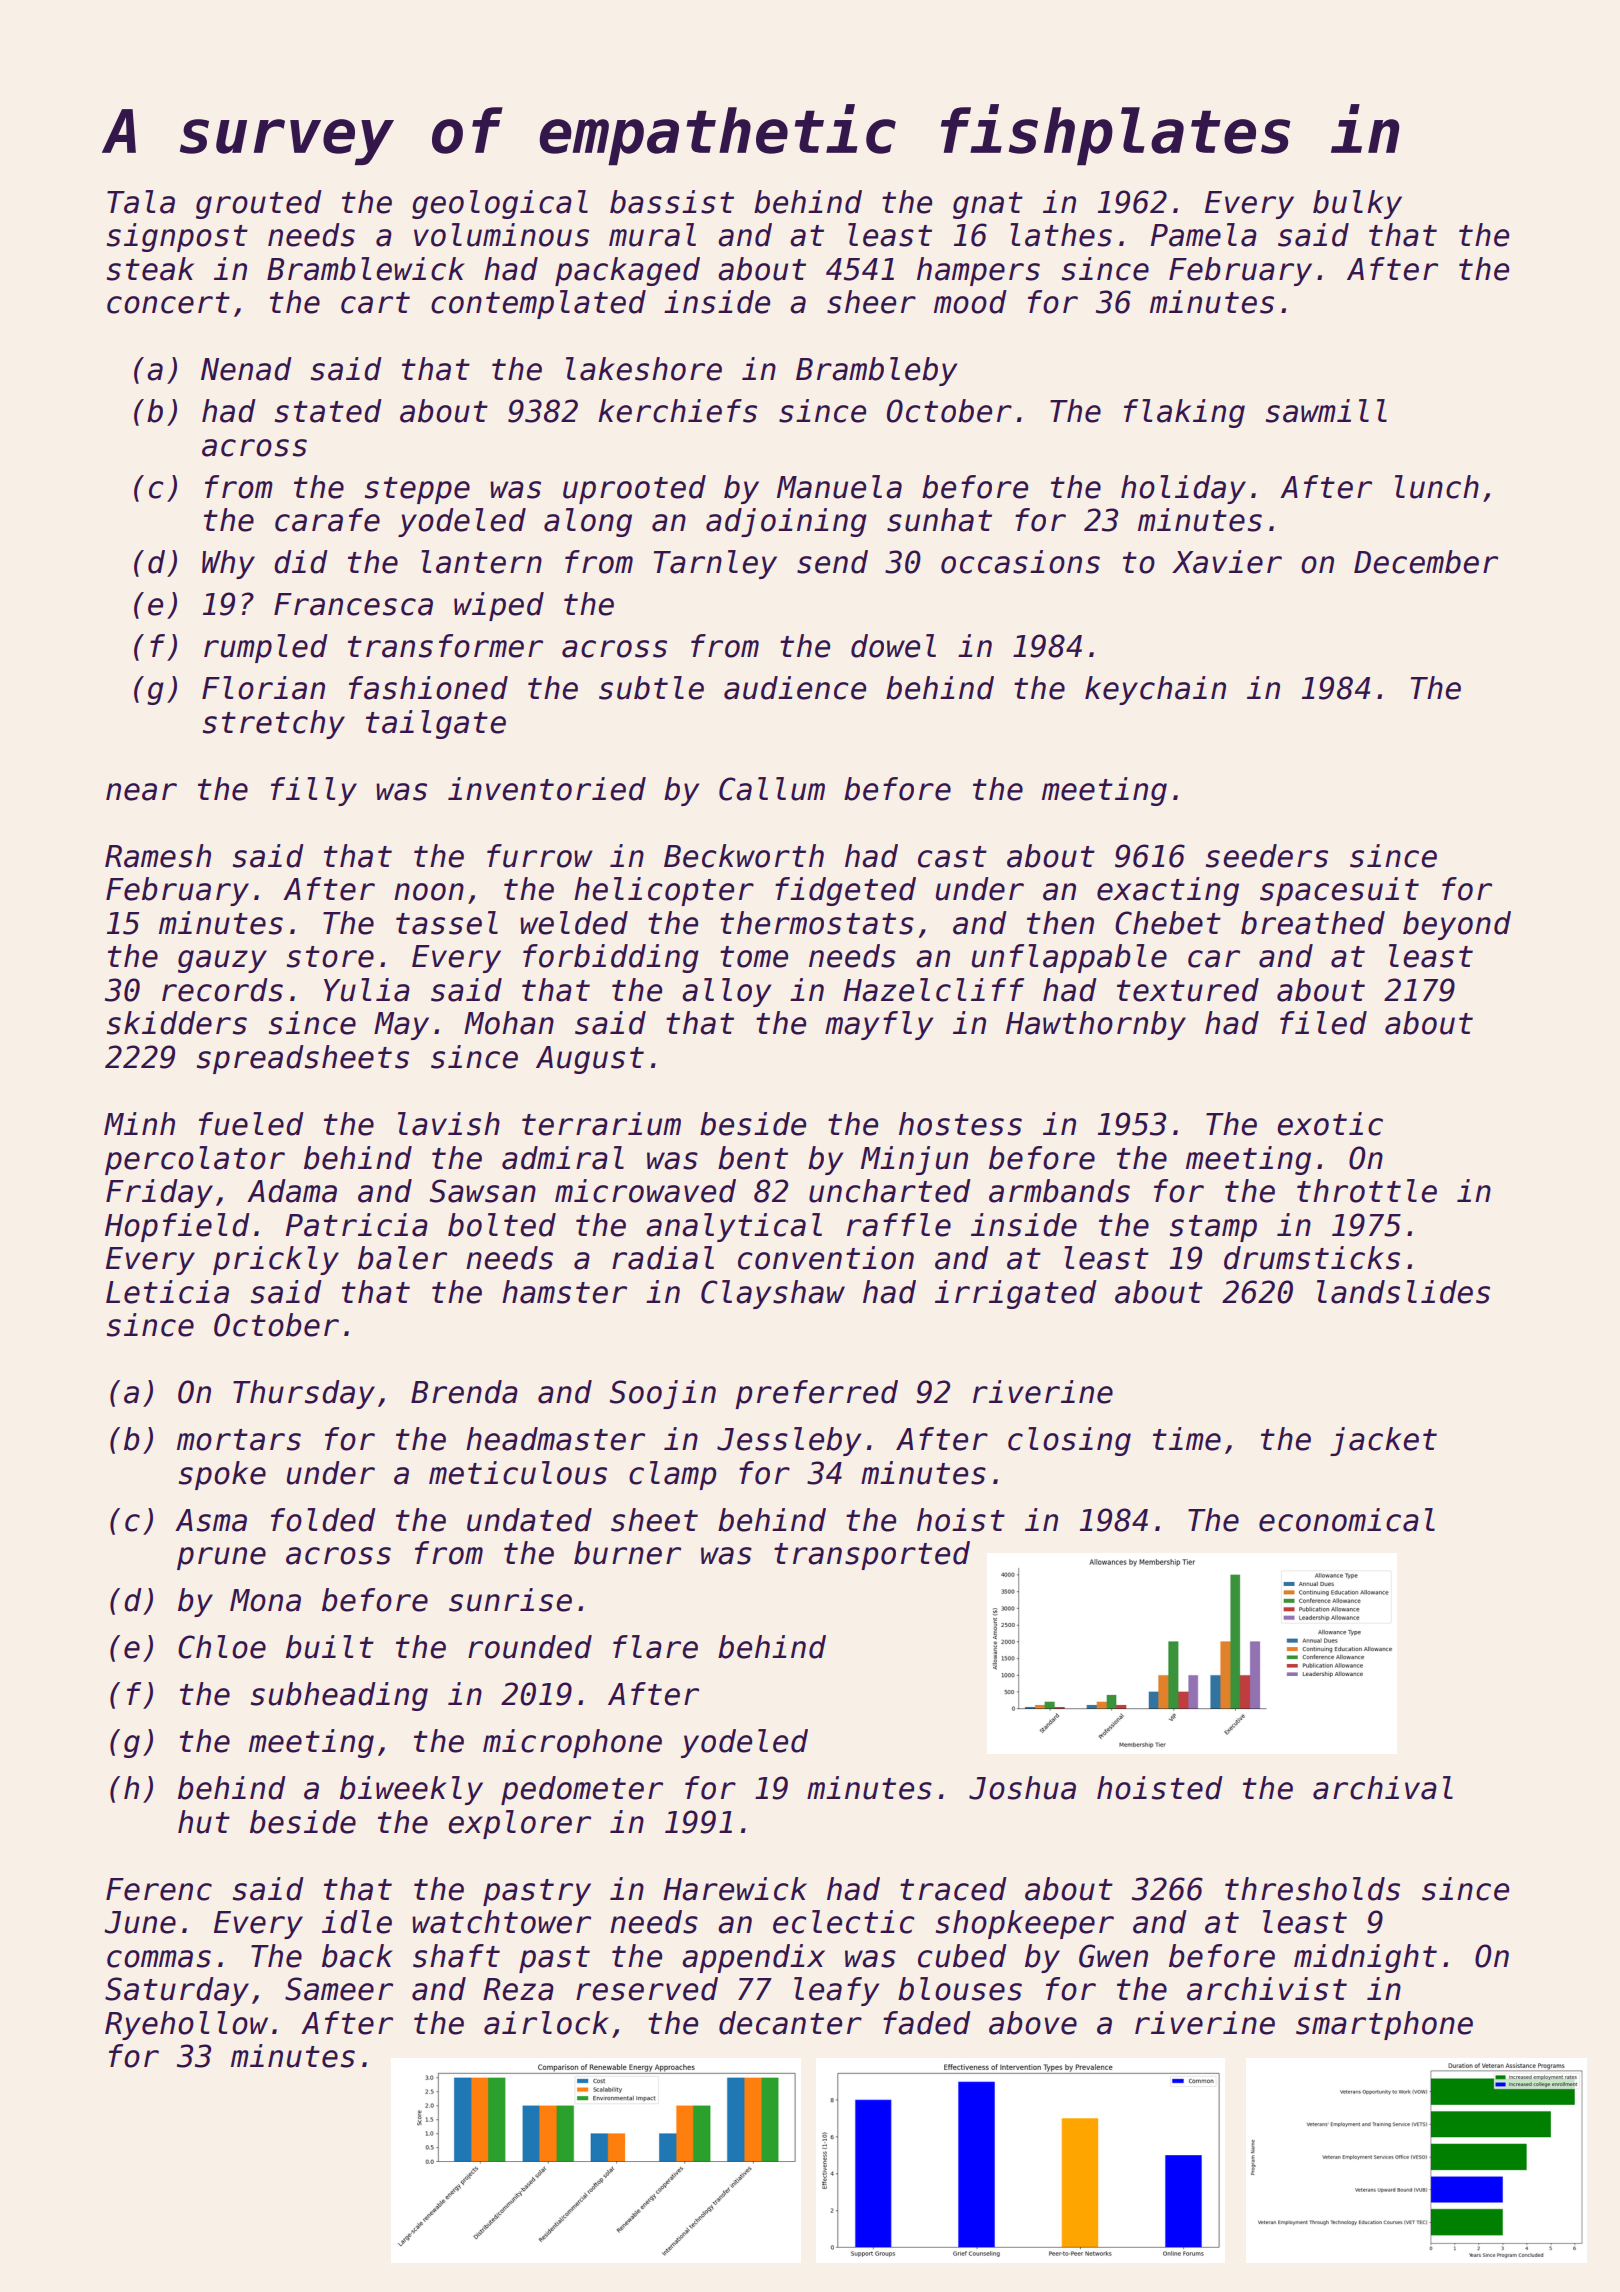 This screenshot has height=2292, width=1620. I want to click on sunrise, so click(510, 1600).
